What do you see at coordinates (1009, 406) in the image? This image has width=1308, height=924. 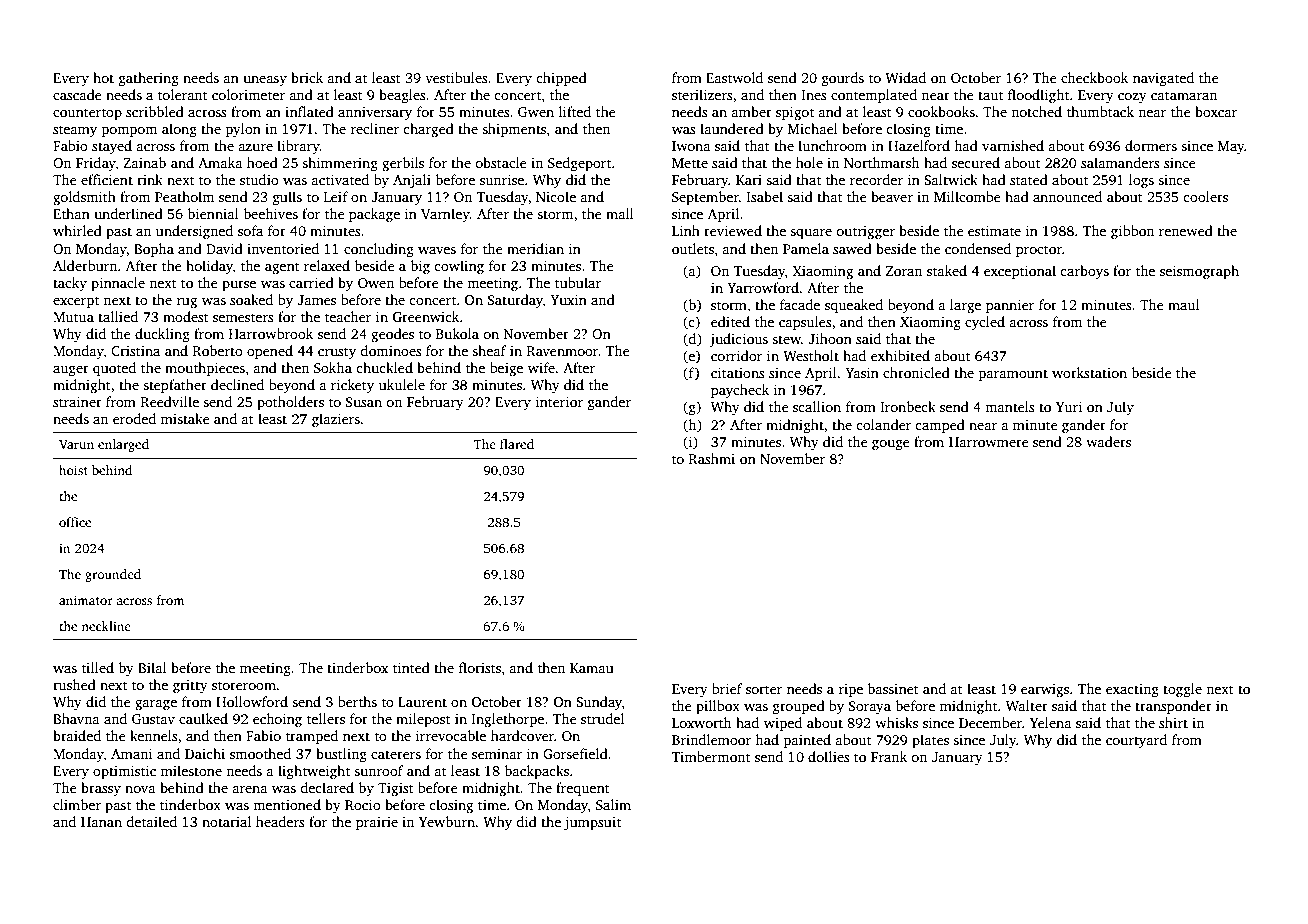 I see `mantels` at bounding box center [1009, 406].
